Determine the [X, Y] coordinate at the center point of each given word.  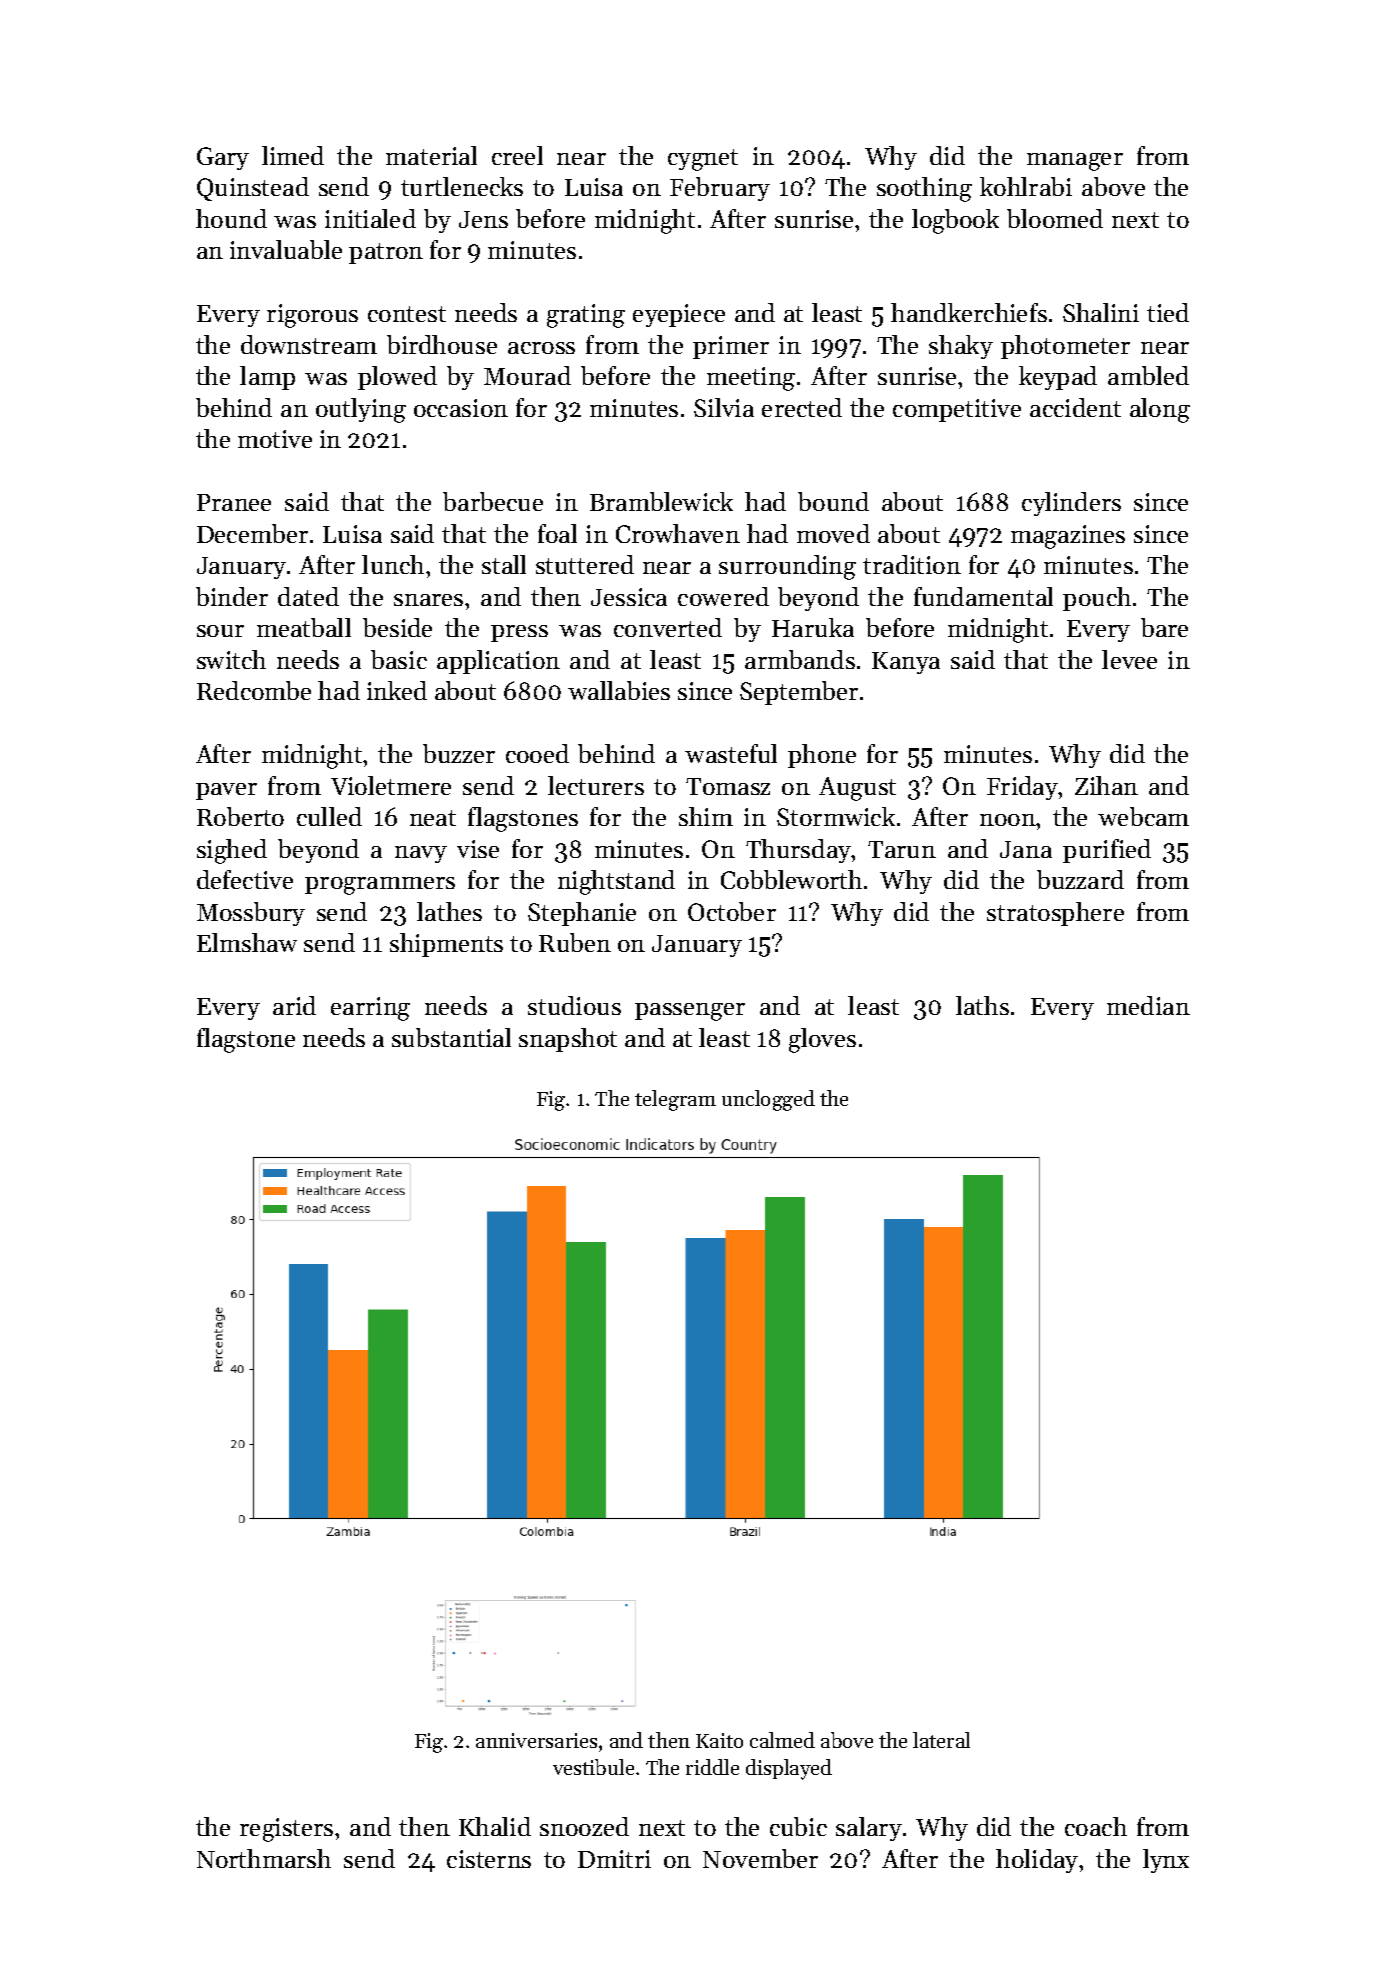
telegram [675, 1100]
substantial [451, 1037]
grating [586, 316]
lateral [941, 1740]
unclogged [768, 1100]
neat [433, 818]
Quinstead [253, 189]
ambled [1148, 375]
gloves [822, 1040]
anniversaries [536, 1740]
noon [1008, 820]
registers [286, 1830]
